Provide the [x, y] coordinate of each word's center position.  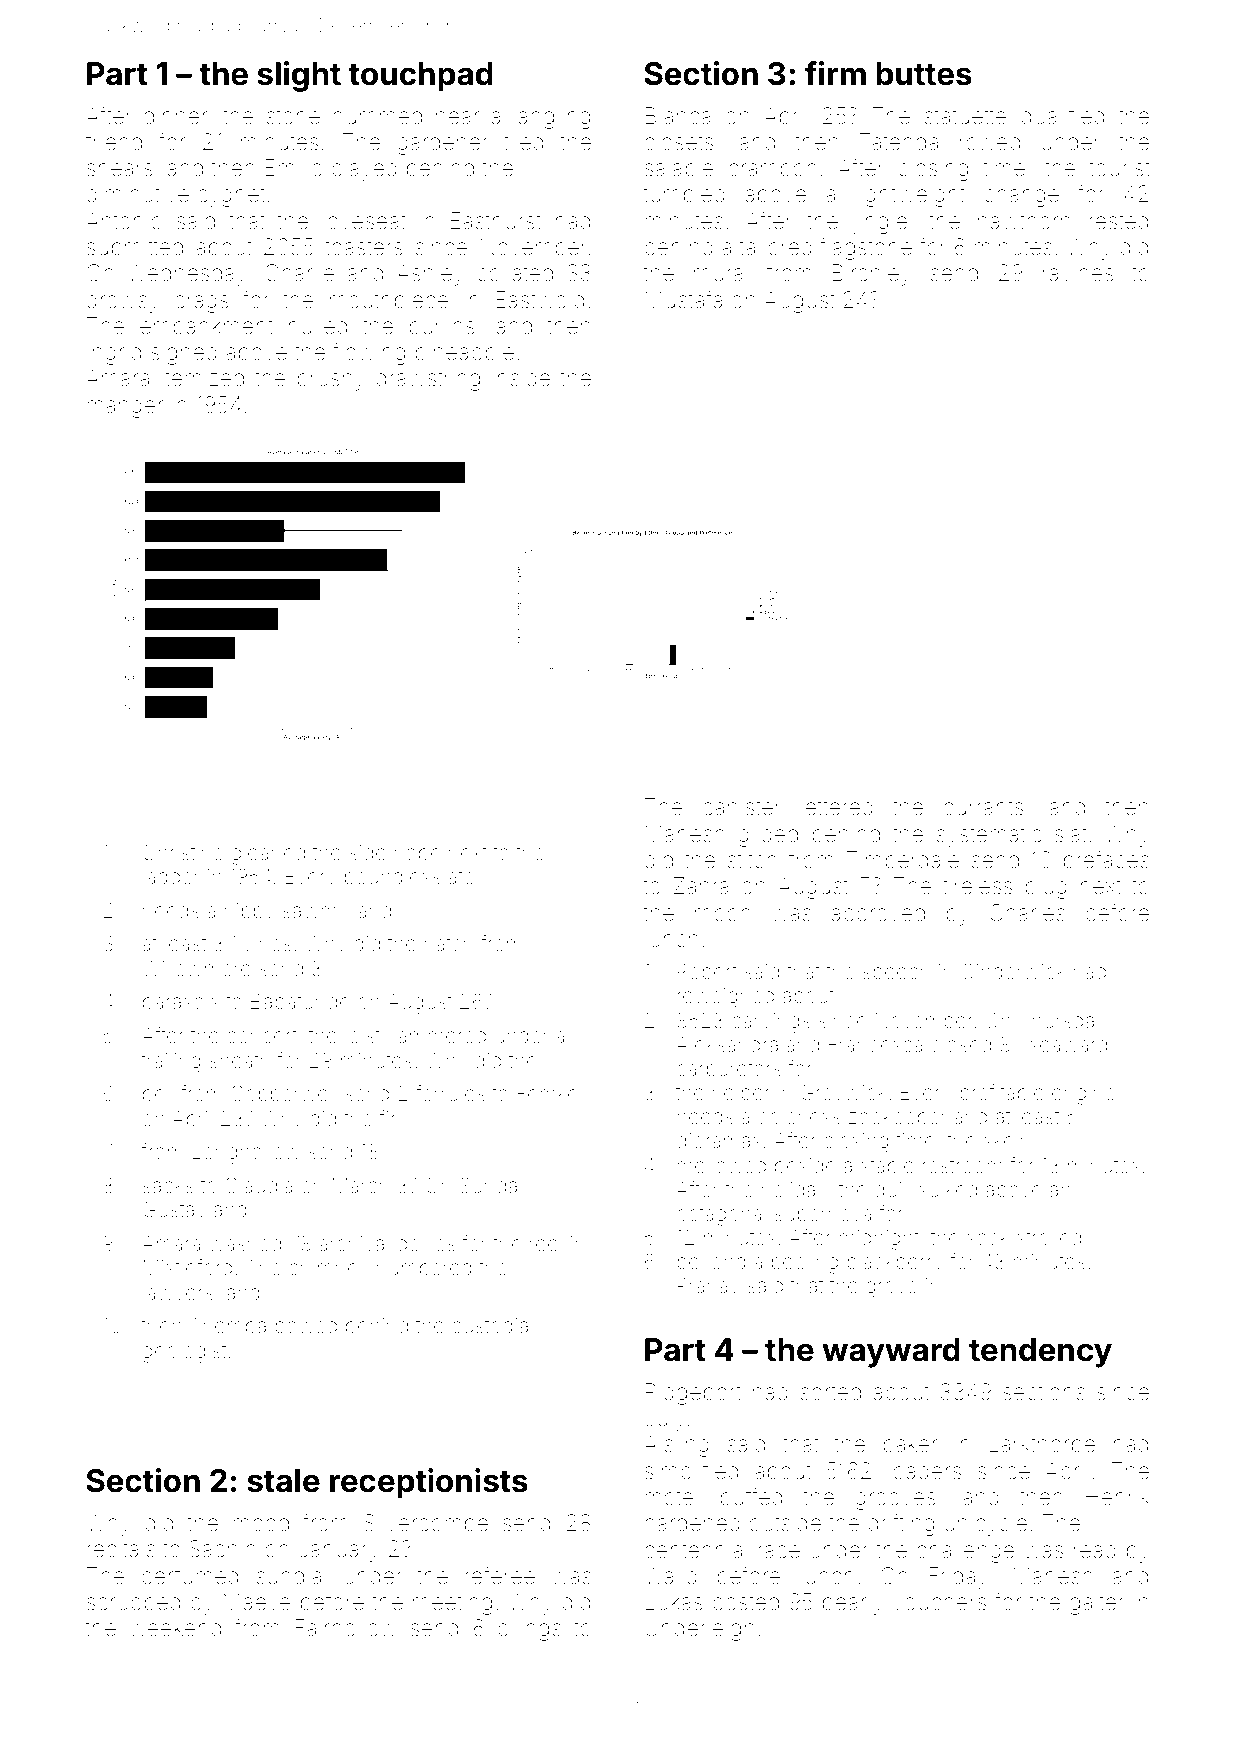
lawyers [178, 1295]
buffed [751, 1496]
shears [120, 168]
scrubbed [133, 1602]
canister [742, 807]
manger [125, 409]
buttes [924, 74]
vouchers [939, 1602]
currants [983, 808]
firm [835, 73]
